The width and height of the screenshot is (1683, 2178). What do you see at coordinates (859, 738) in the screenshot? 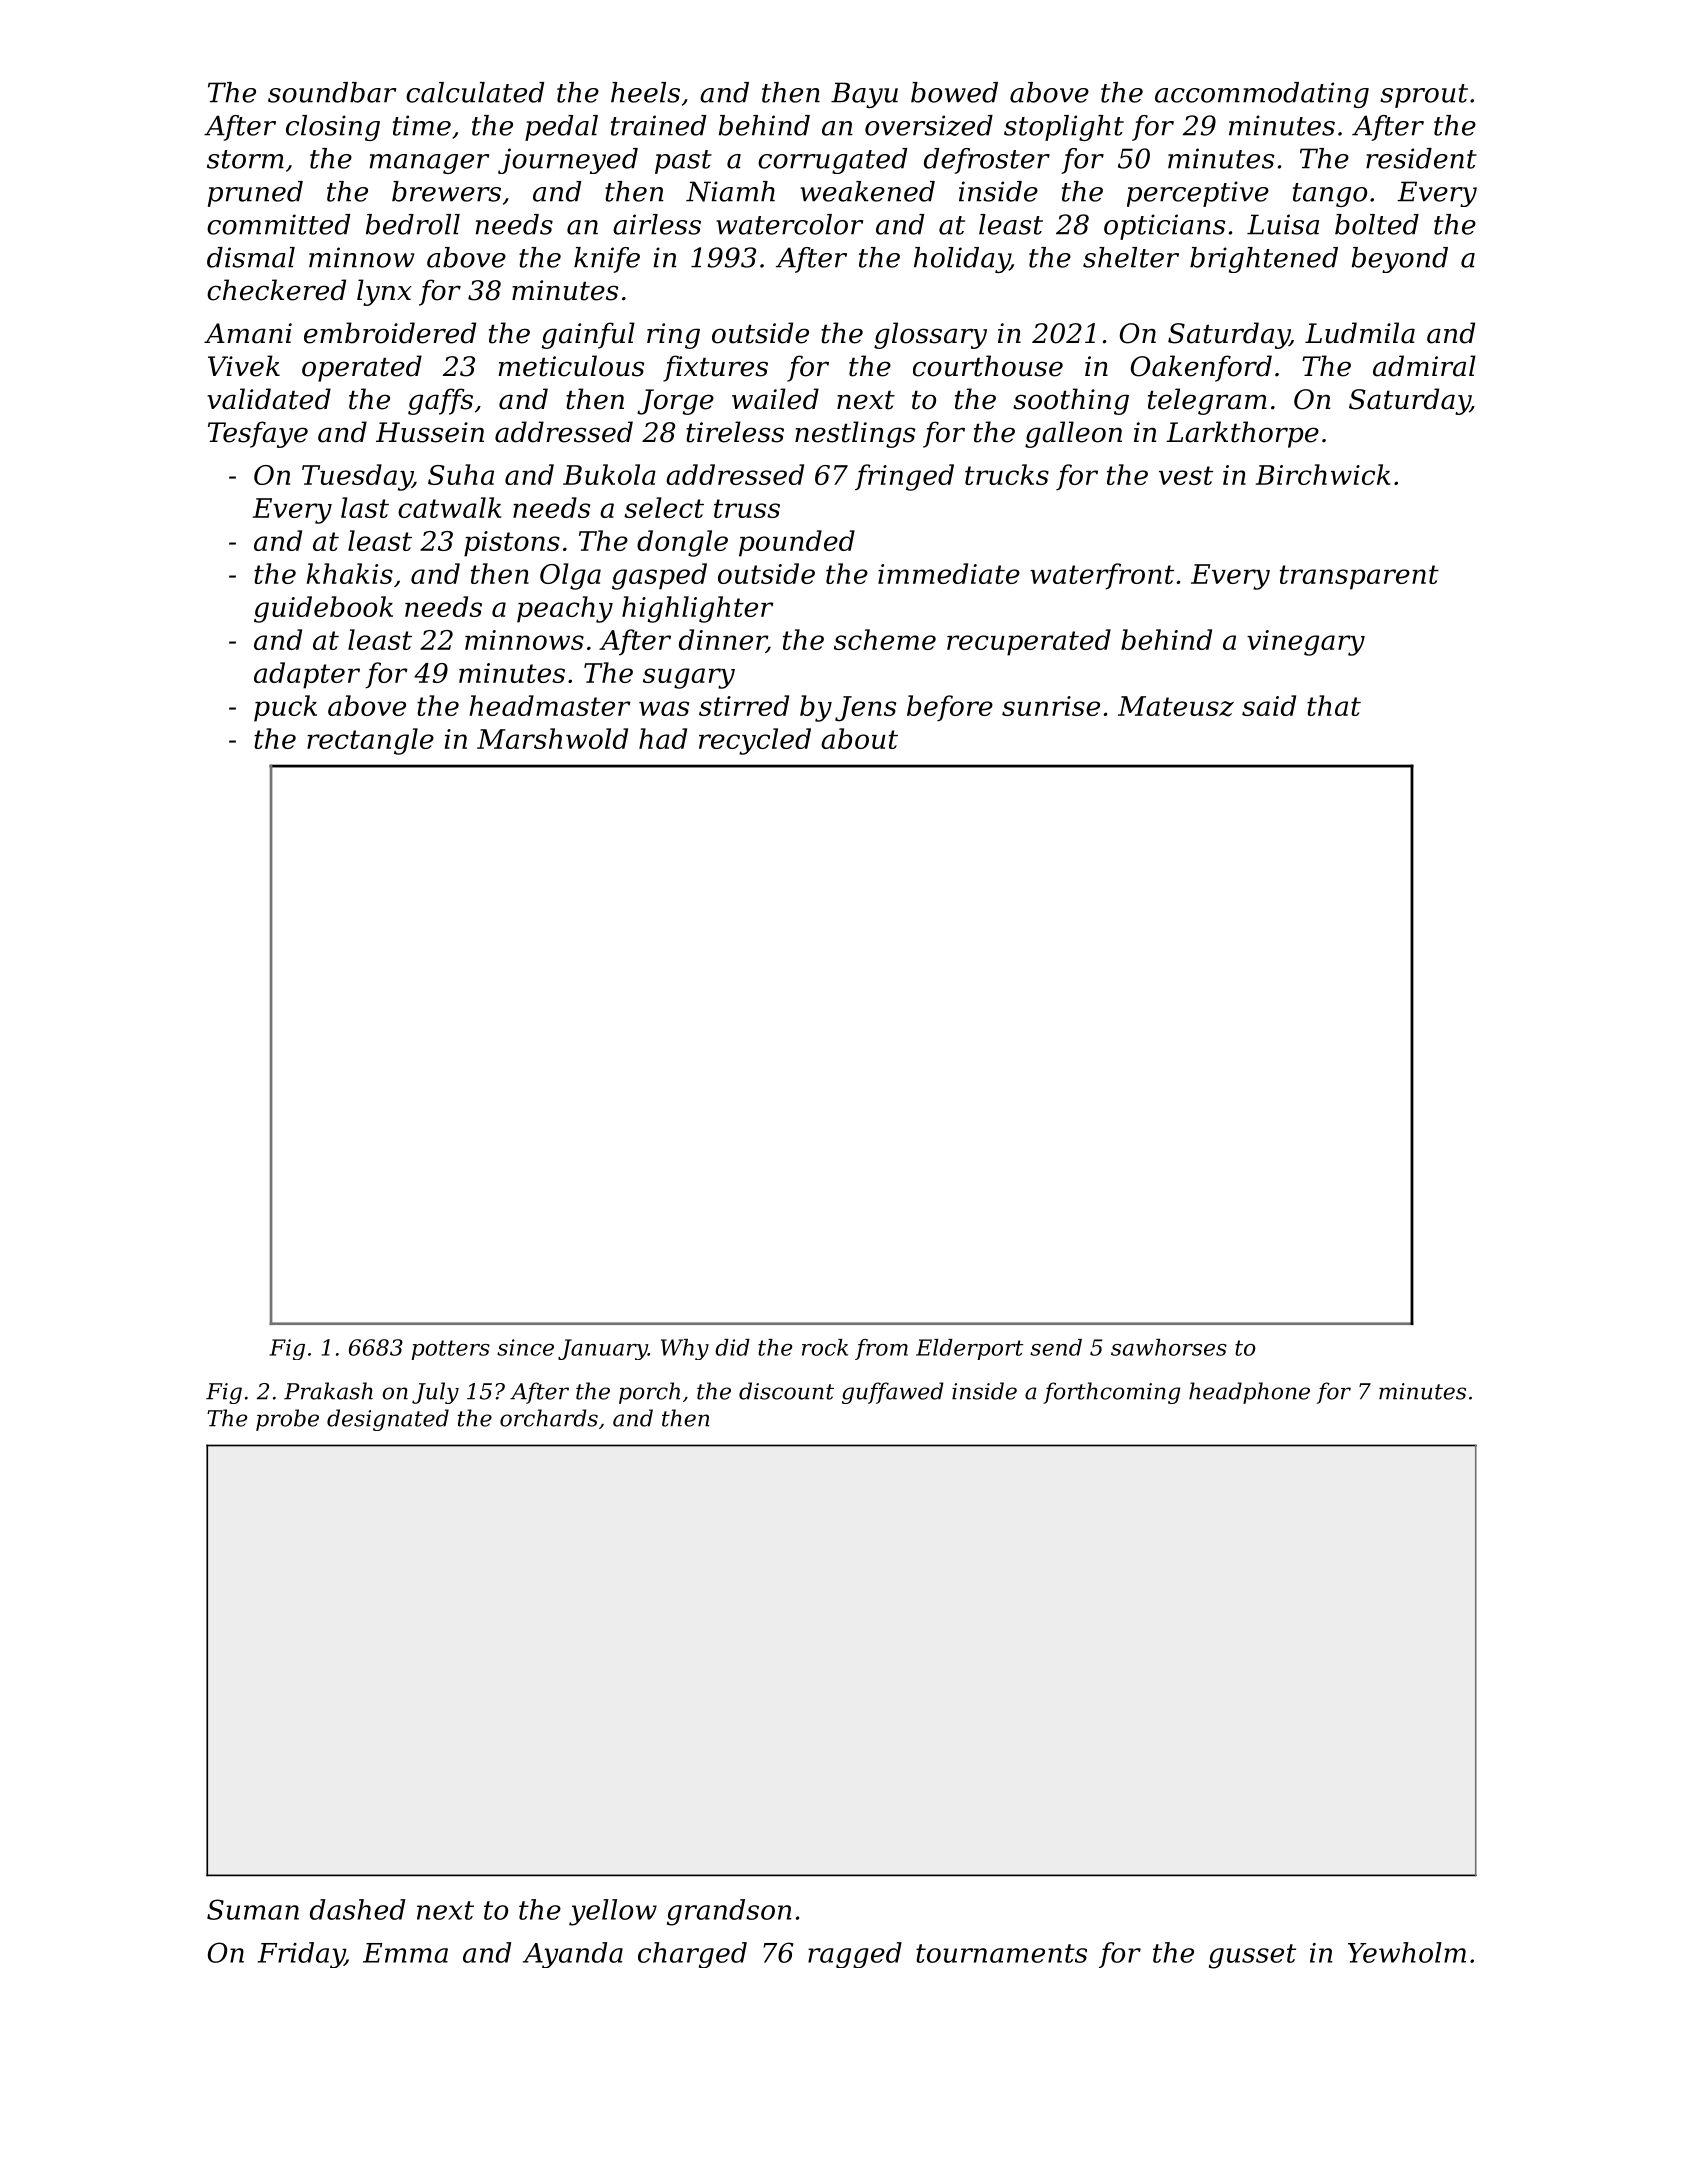
I see `about` at bounding box center [859, 738].
